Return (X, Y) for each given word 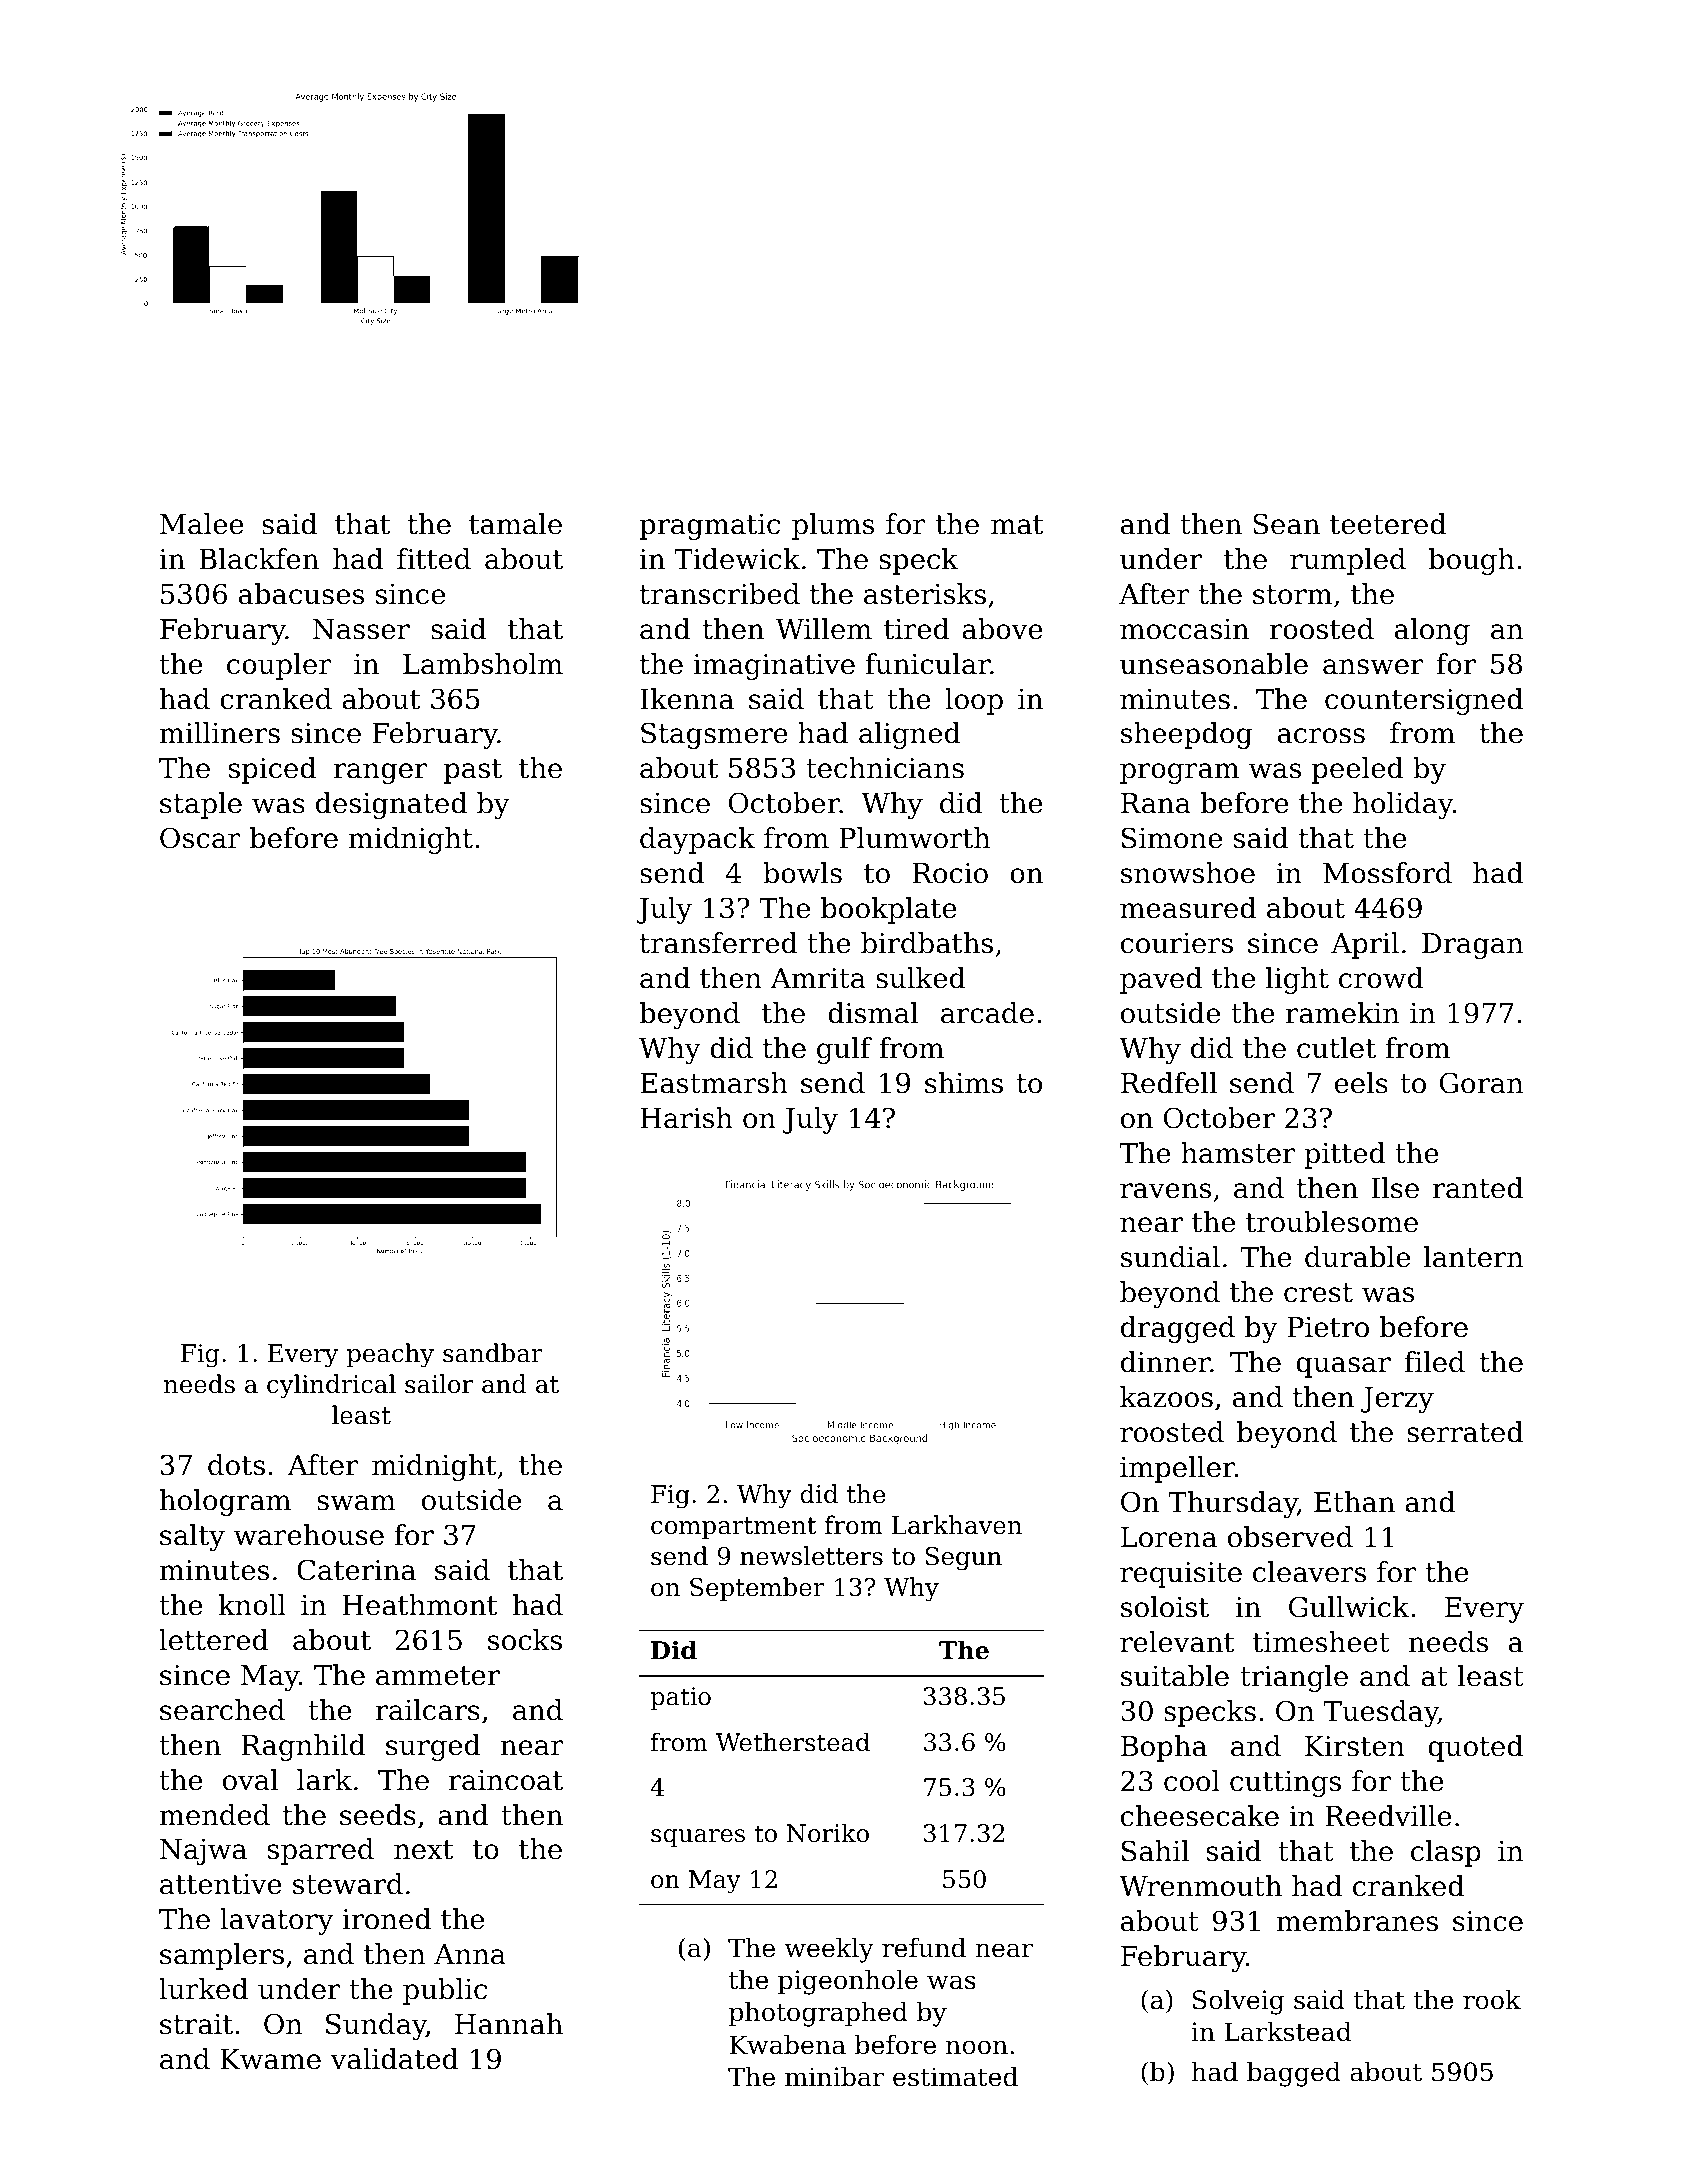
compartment (734, 1528)
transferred (719, 943)
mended (214, 1815)
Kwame (271, 2059)
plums (833, 526)
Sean (1286, 524)
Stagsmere (714, 735)
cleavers (1309, 1572)
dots (236, 1465)
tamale (515, 524)
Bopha (1164, 1748)
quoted (1475, 1748)
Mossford (1387, 873)
